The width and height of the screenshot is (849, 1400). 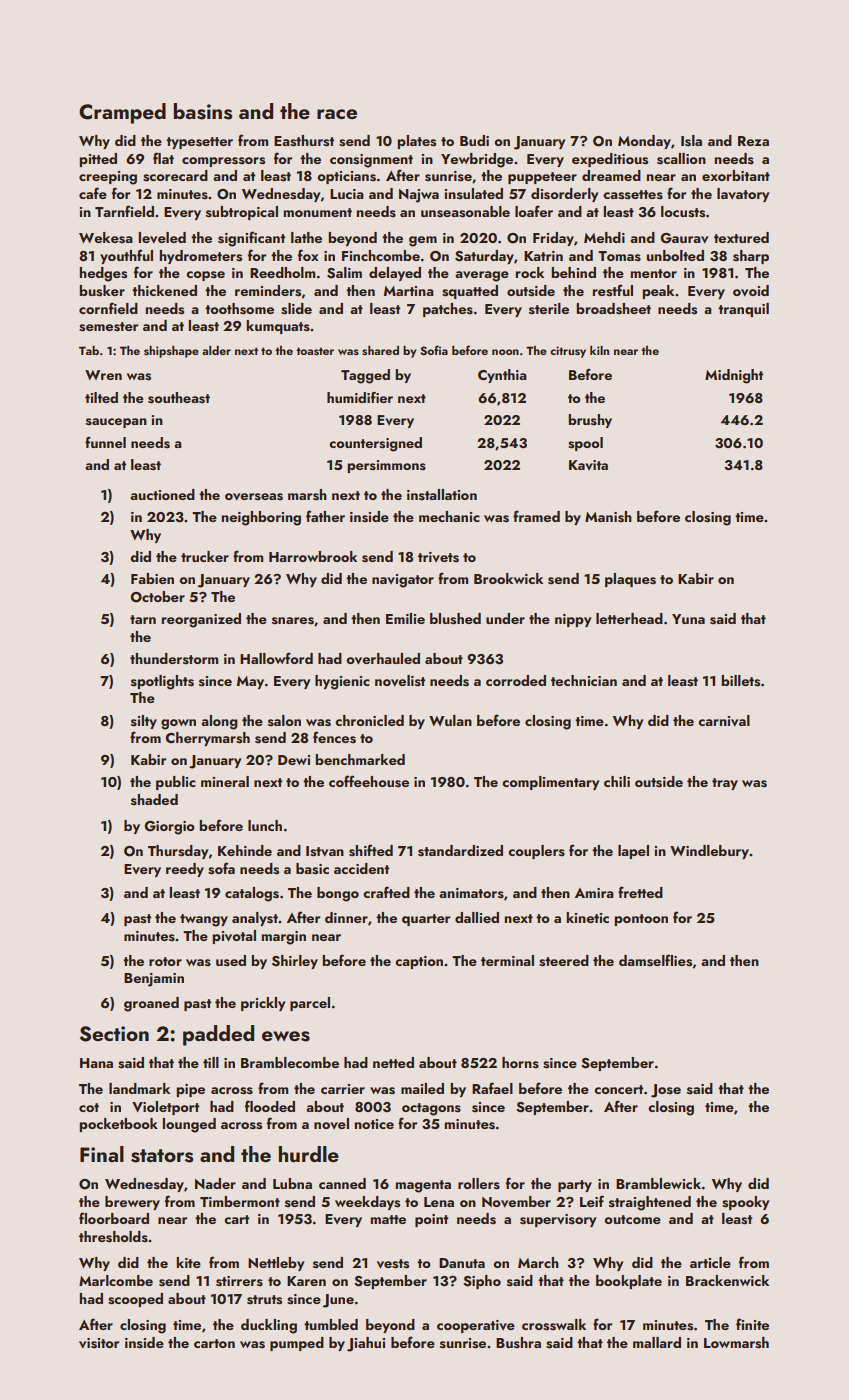 What do you see at coordinates (666, 1091) in the screenshot?
I see `Jose` at bounding box center [666, 1091].
